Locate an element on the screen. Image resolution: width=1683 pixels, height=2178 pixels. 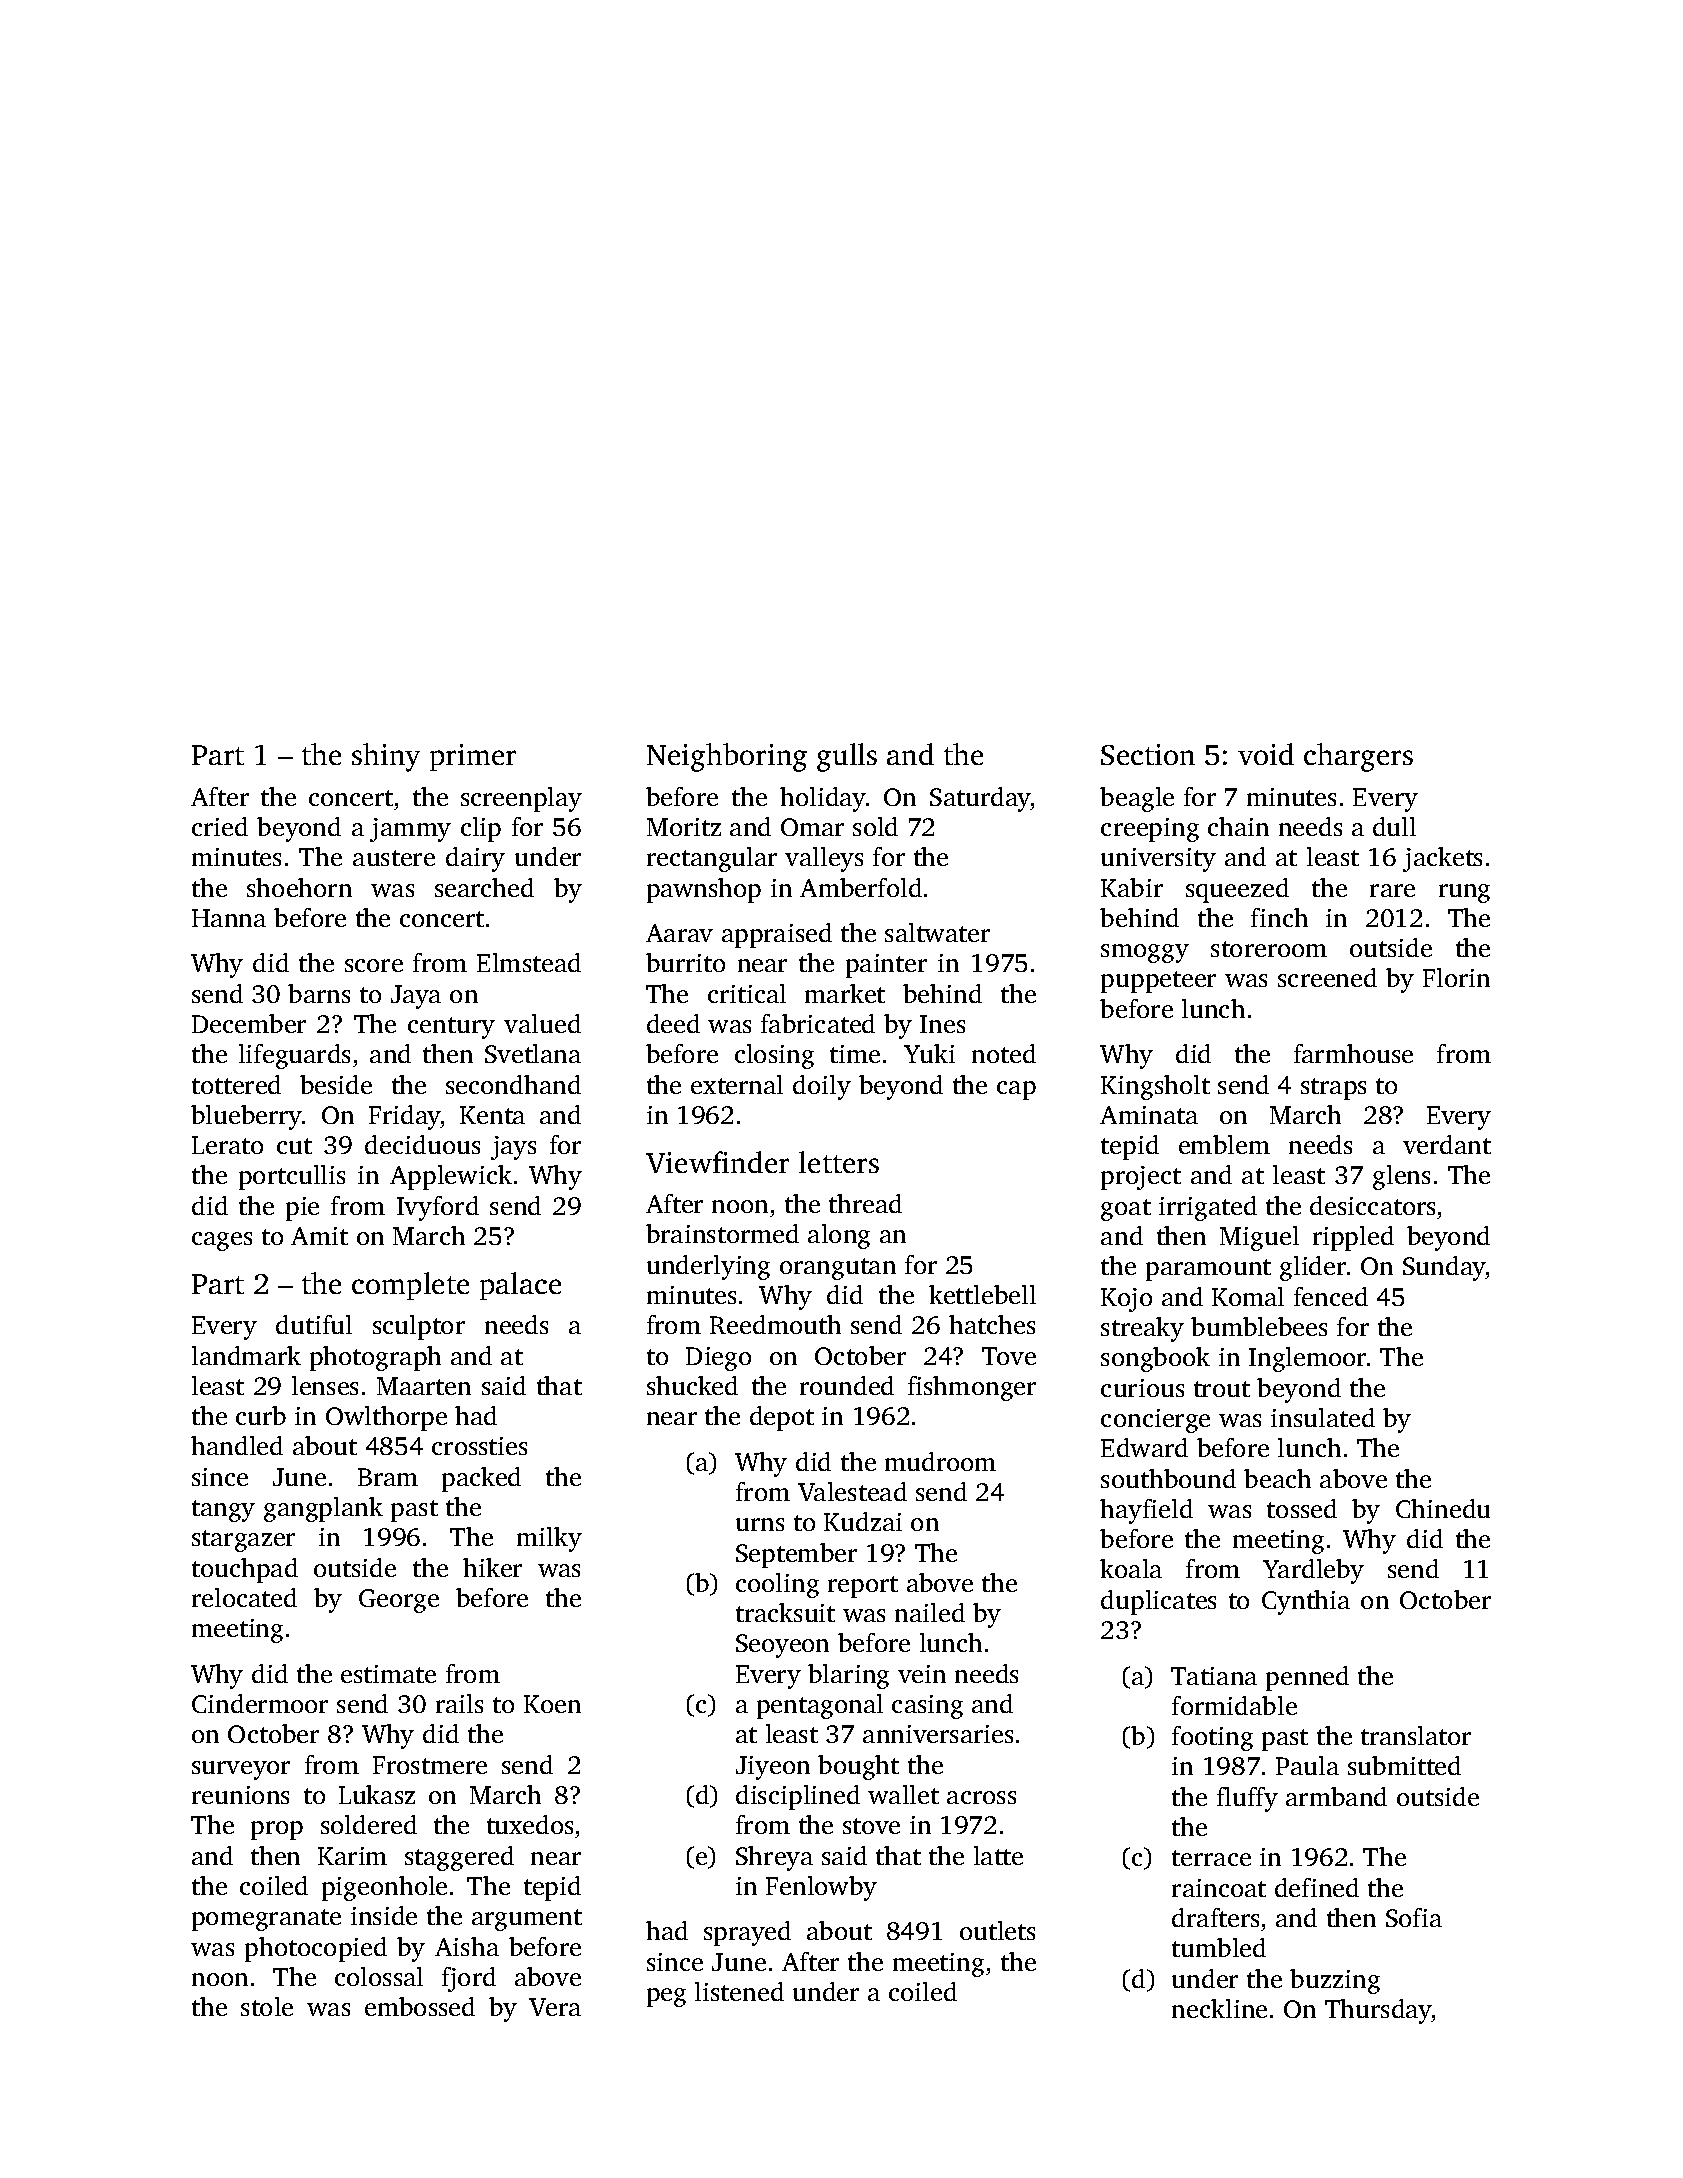
tossed is located at coordinates (1302, 1508).
